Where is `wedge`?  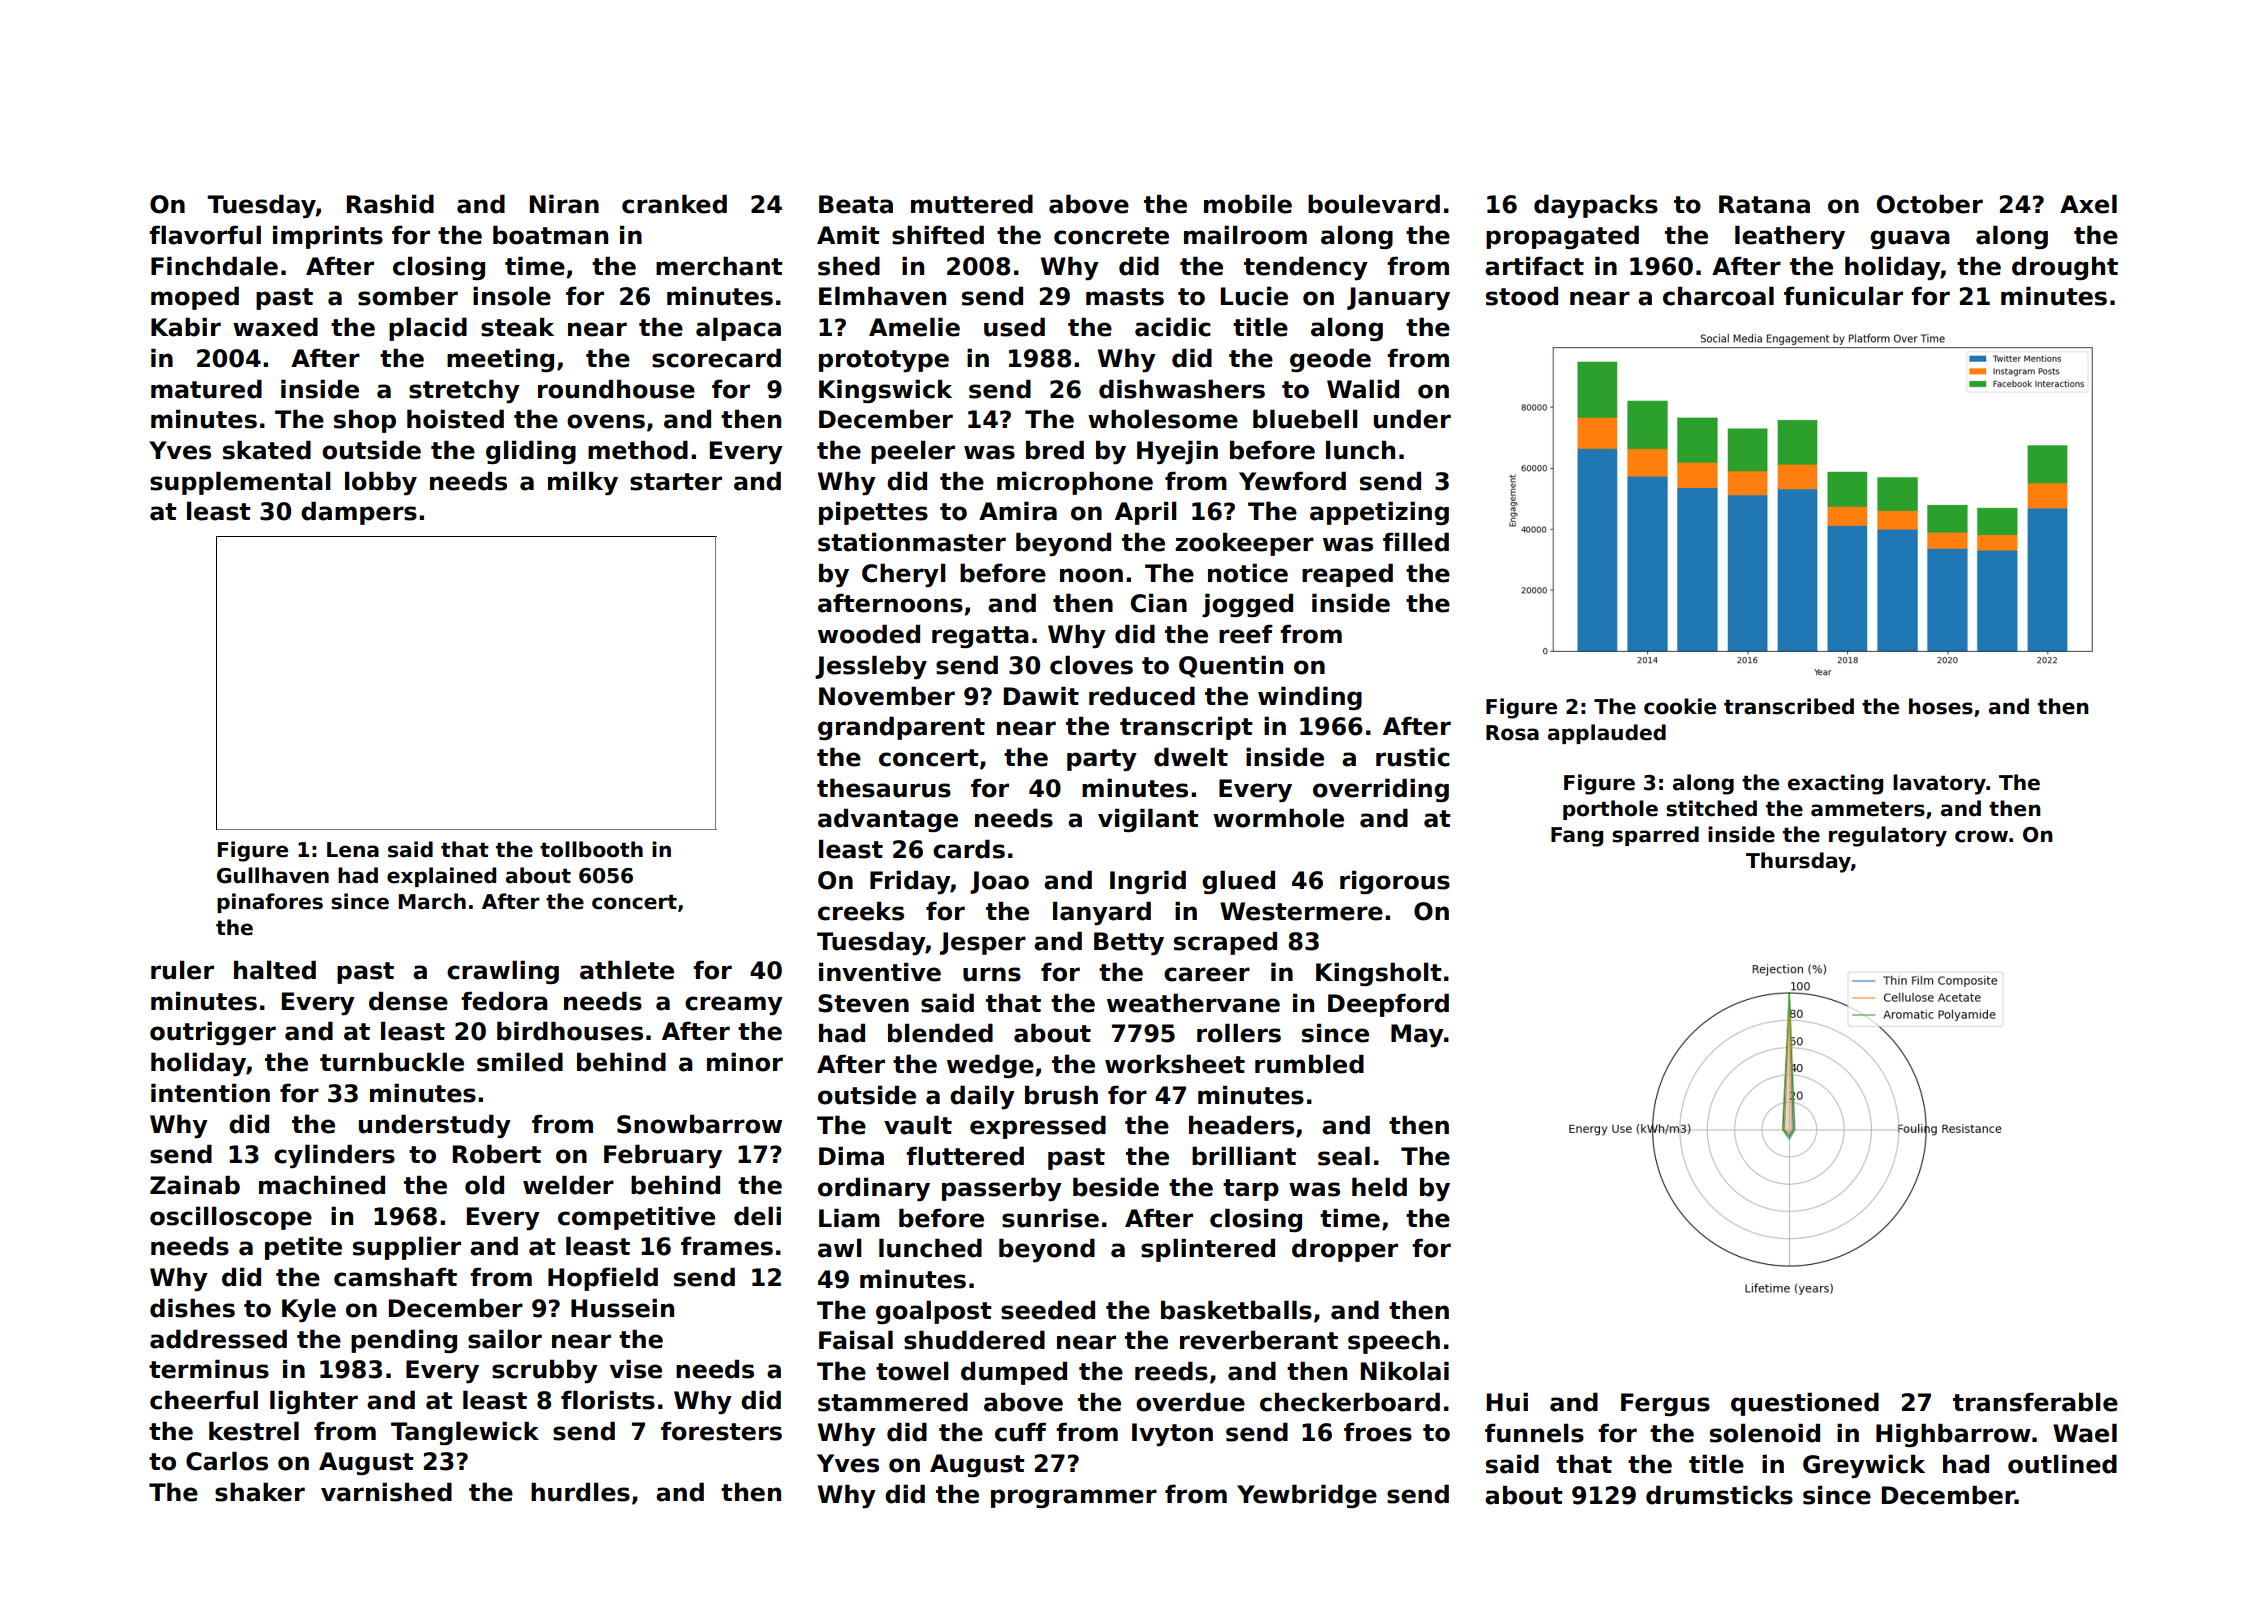
wedge is located at coordinates (990, 1066).
